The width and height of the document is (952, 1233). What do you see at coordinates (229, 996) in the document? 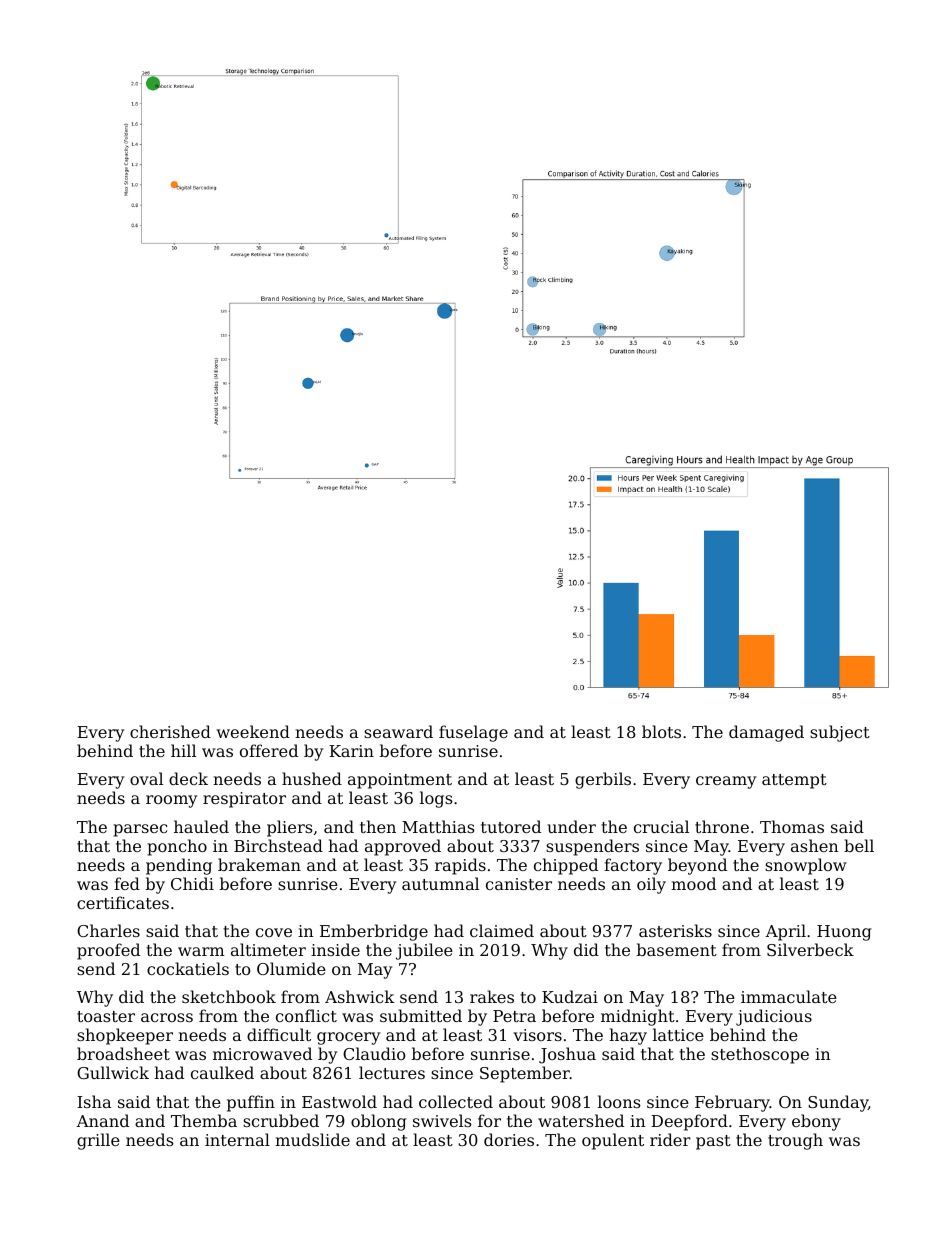
I see `sketchbook` at bounding box center [229, 996].
